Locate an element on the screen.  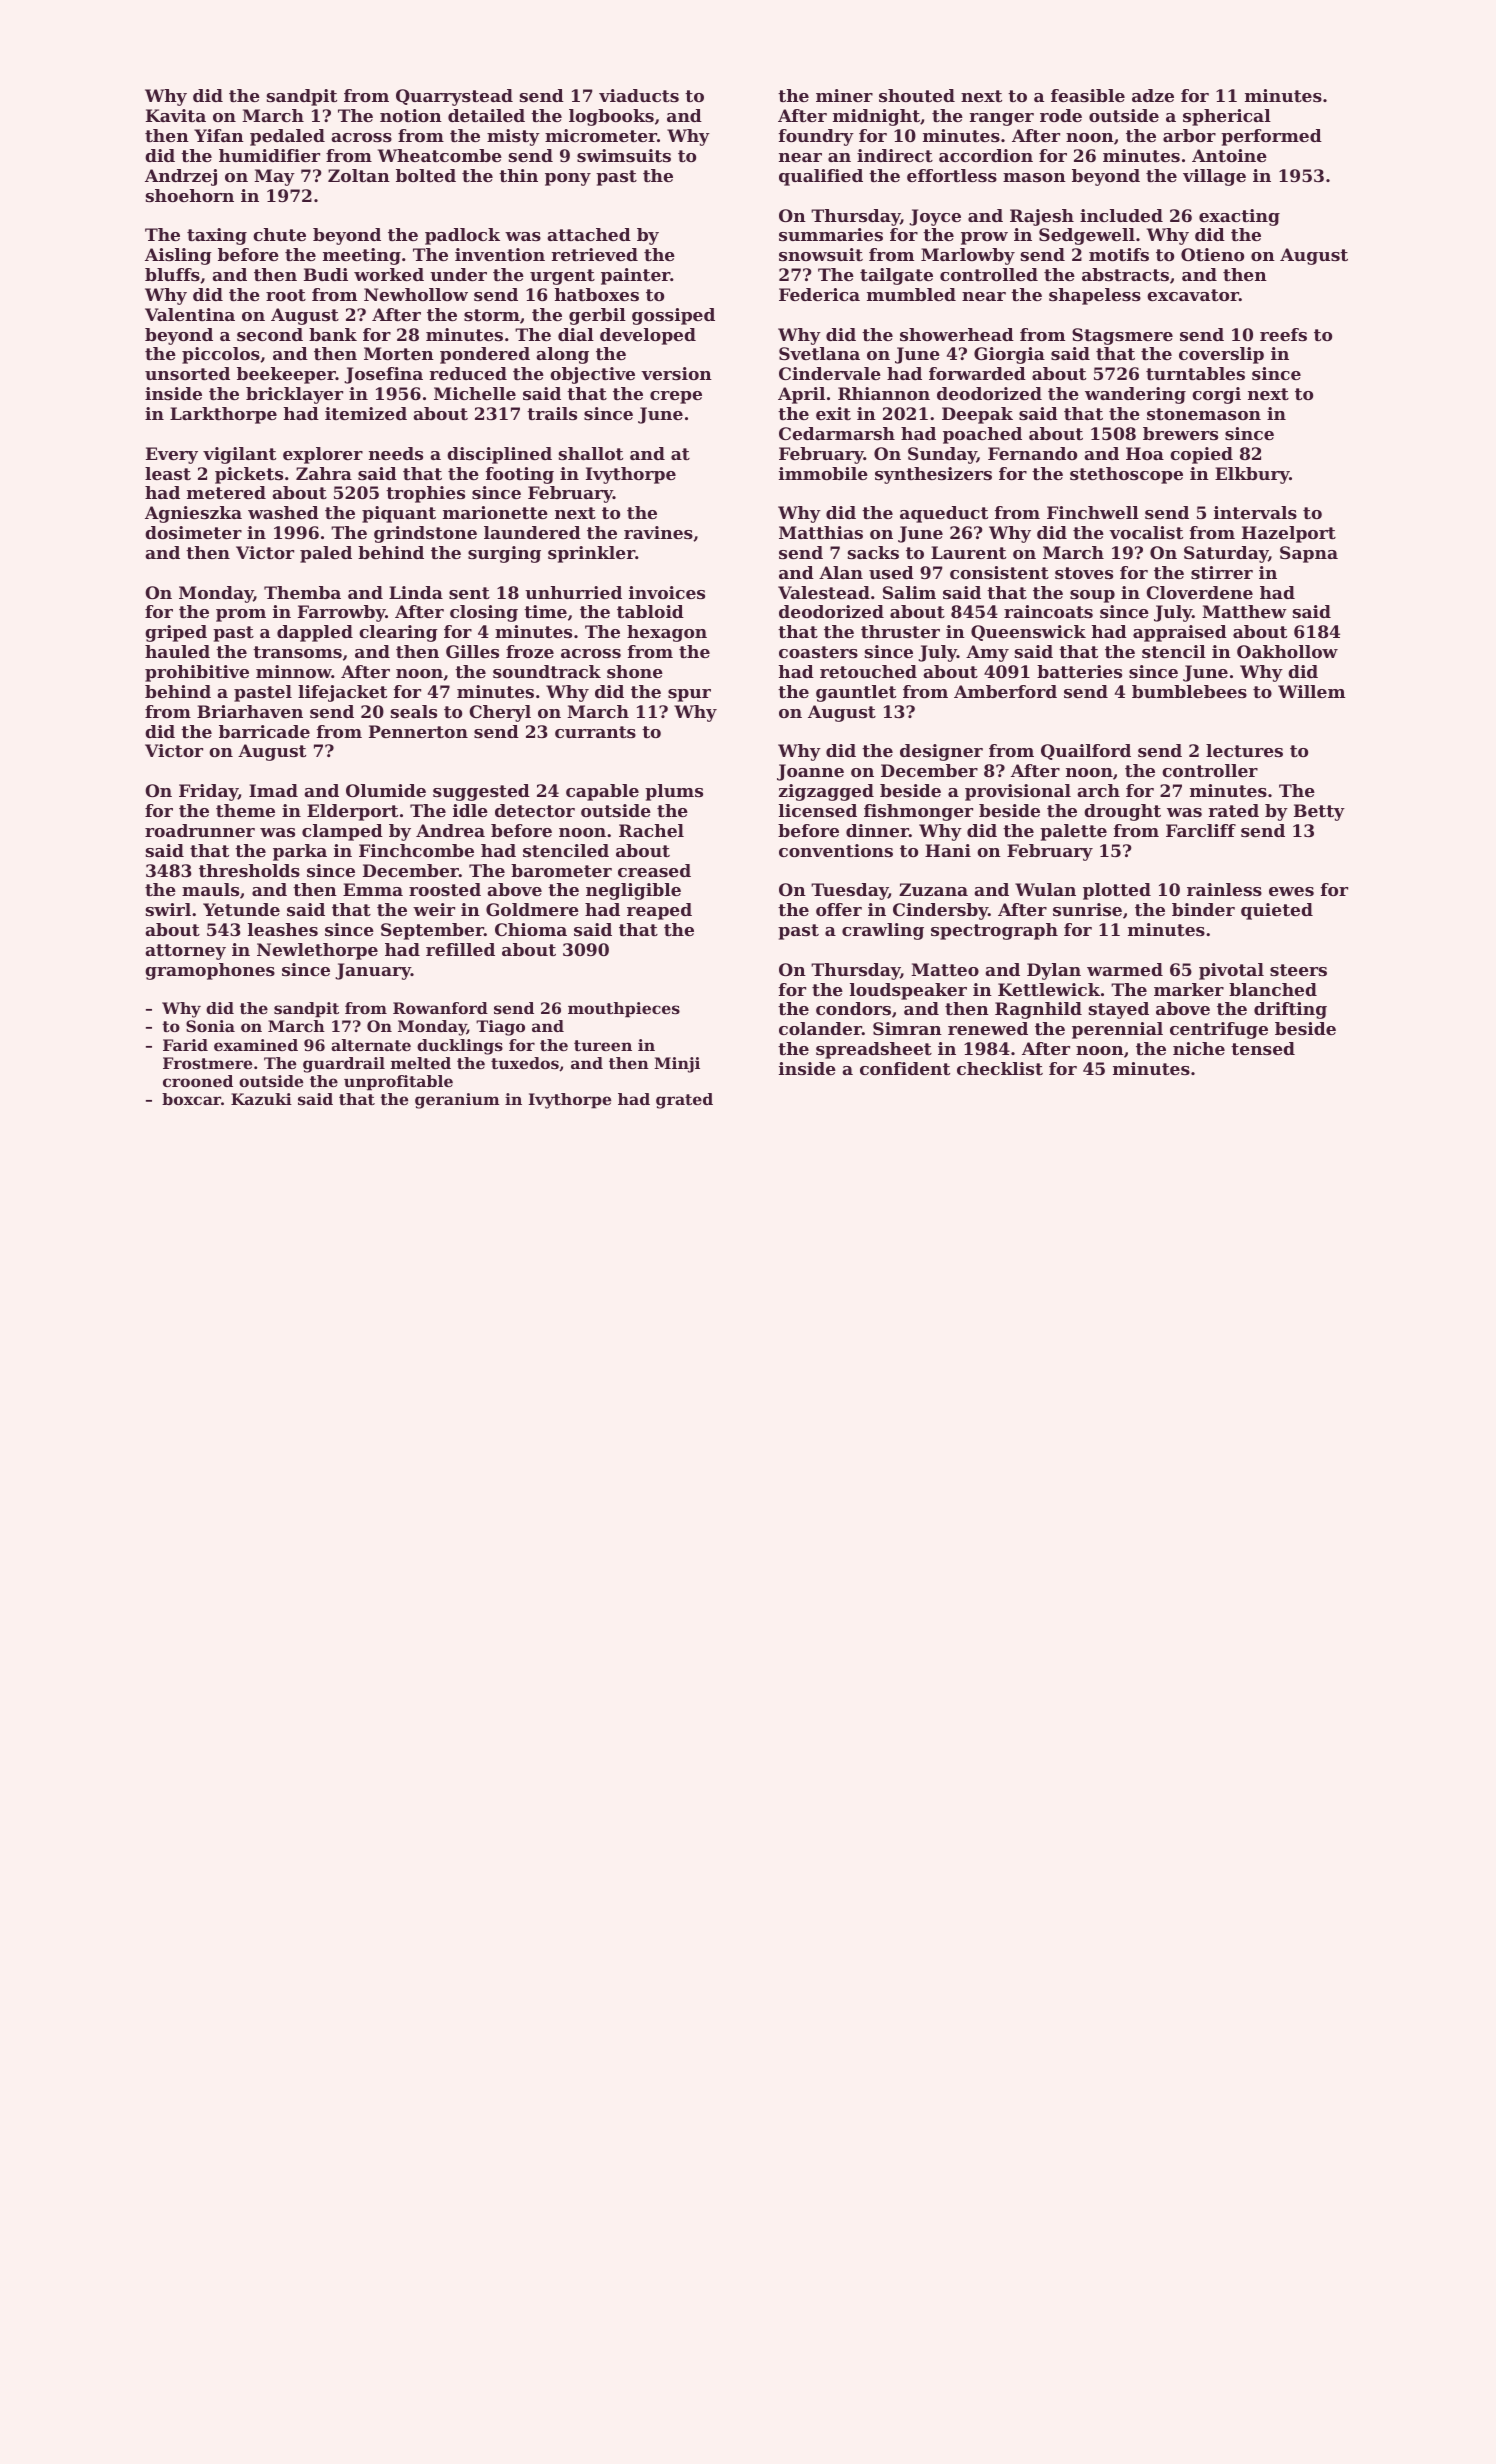
swirl is located at coordinates (168, 909).
